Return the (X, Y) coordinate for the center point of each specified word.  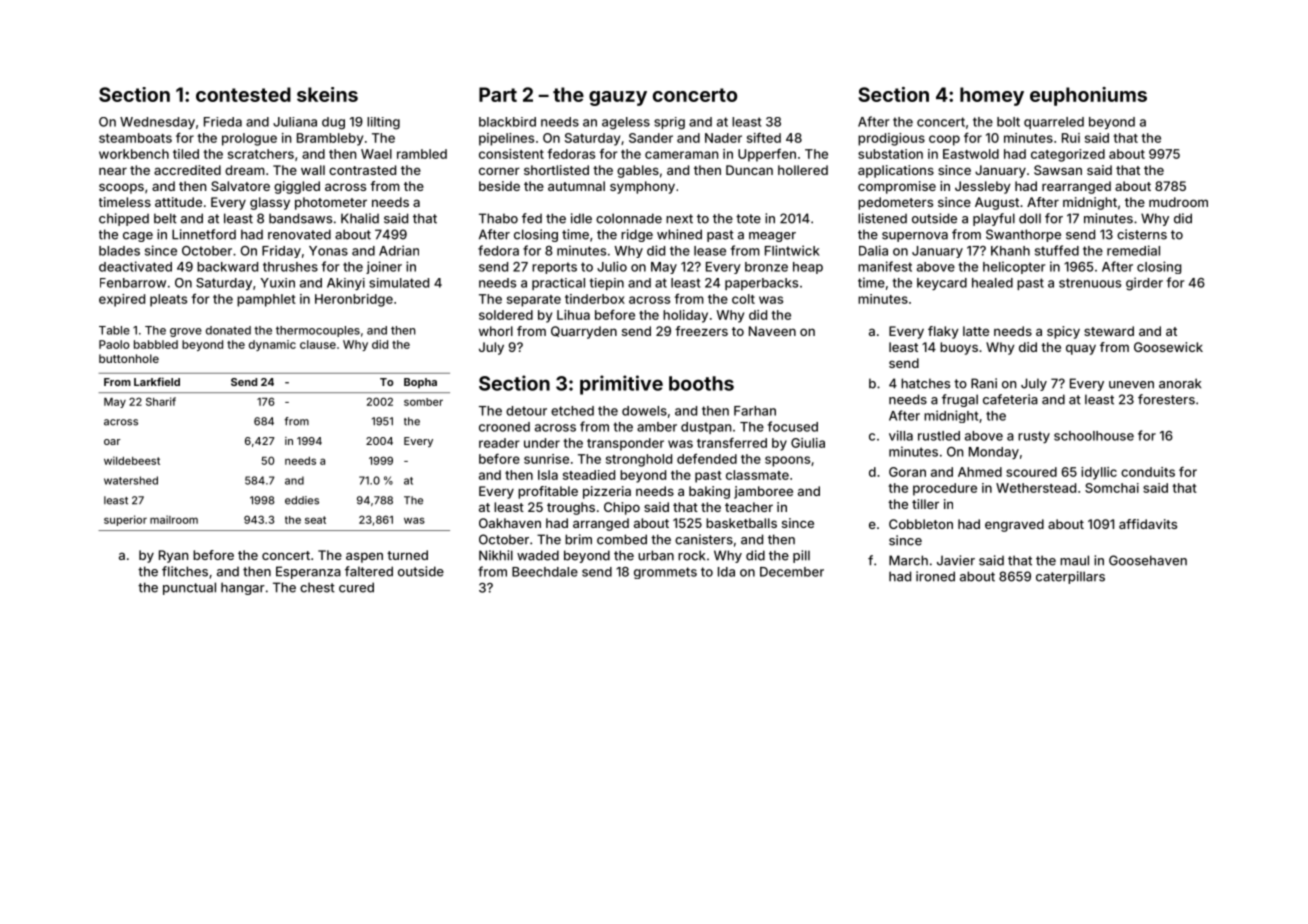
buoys (959, 348)
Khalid (360, 218)
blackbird (507, 122)
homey (992, 96)
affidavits (1148, 524)
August (997, 203)
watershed (131, 480)
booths (701, 383)
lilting (383, 123)
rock (691, 555)
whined (679, 234)
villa (901, 435)
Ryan (173, 556)
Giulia (808, 443)
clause (318, 344)
